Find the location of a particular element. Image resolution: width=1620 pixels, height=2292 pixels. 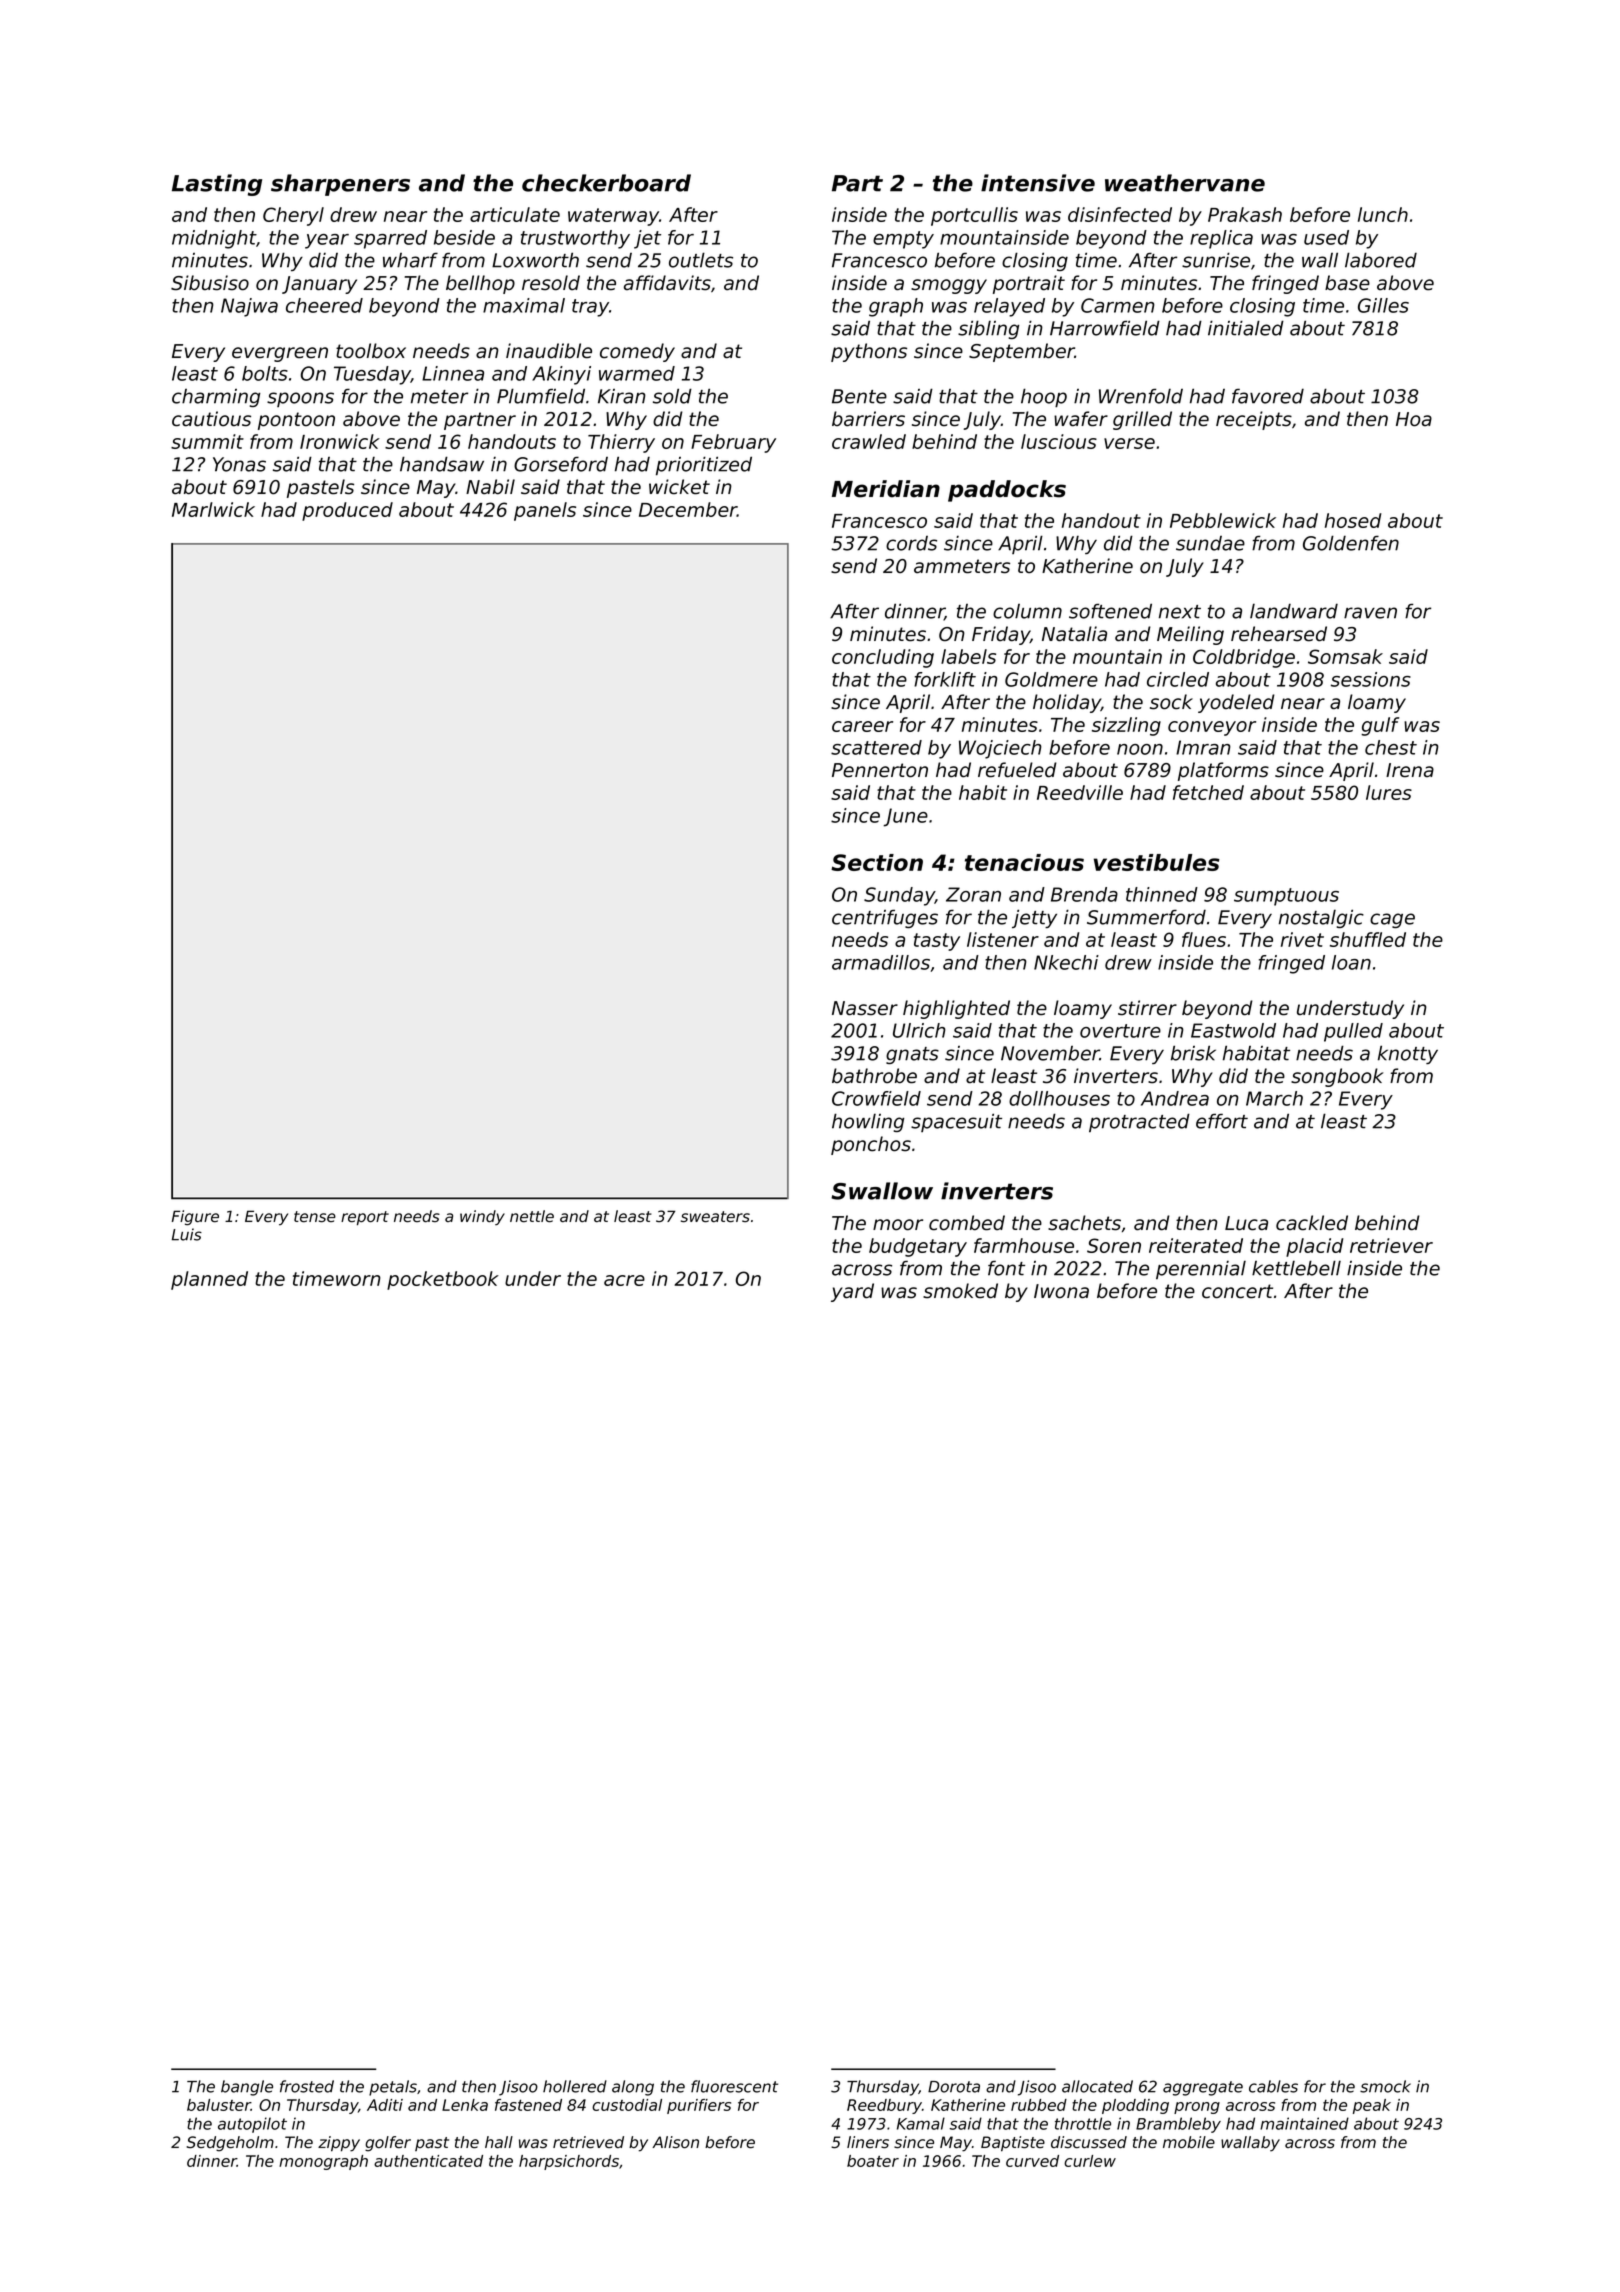

Cheryl is located at coordinates (293, 216).
